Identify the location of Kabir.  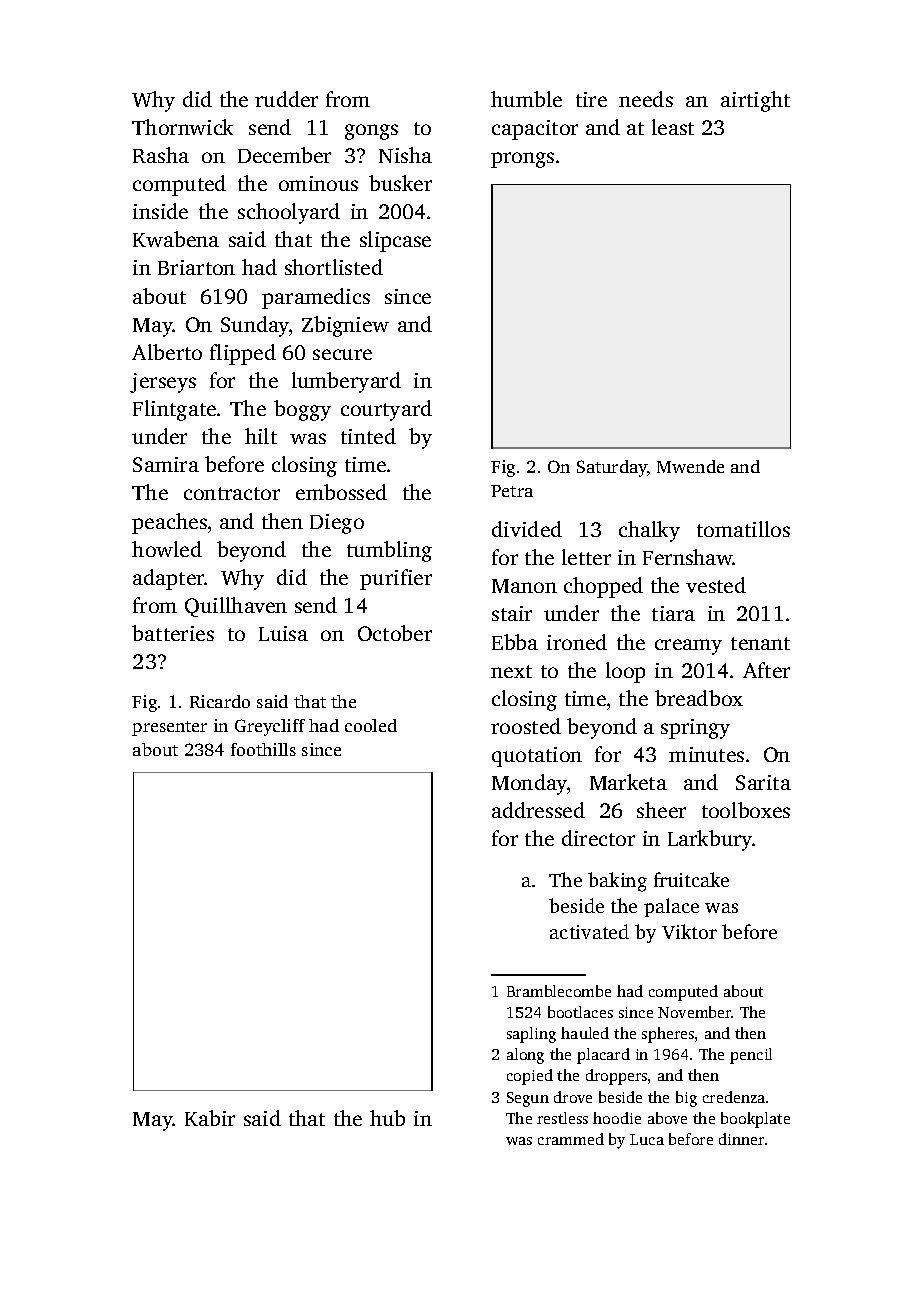
(210, 1118).
